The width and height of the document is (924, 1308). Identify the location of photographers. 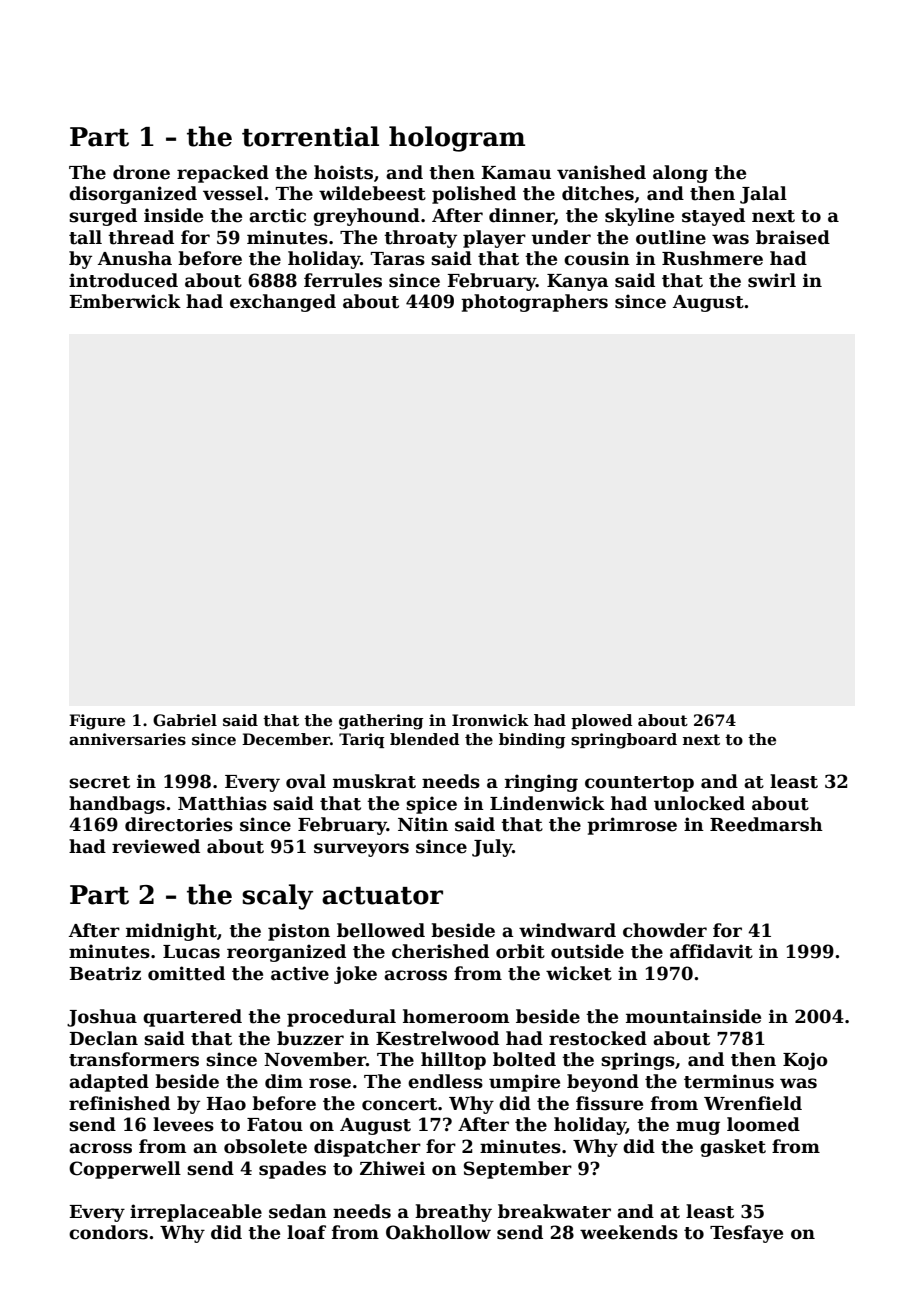
(534, 303).
